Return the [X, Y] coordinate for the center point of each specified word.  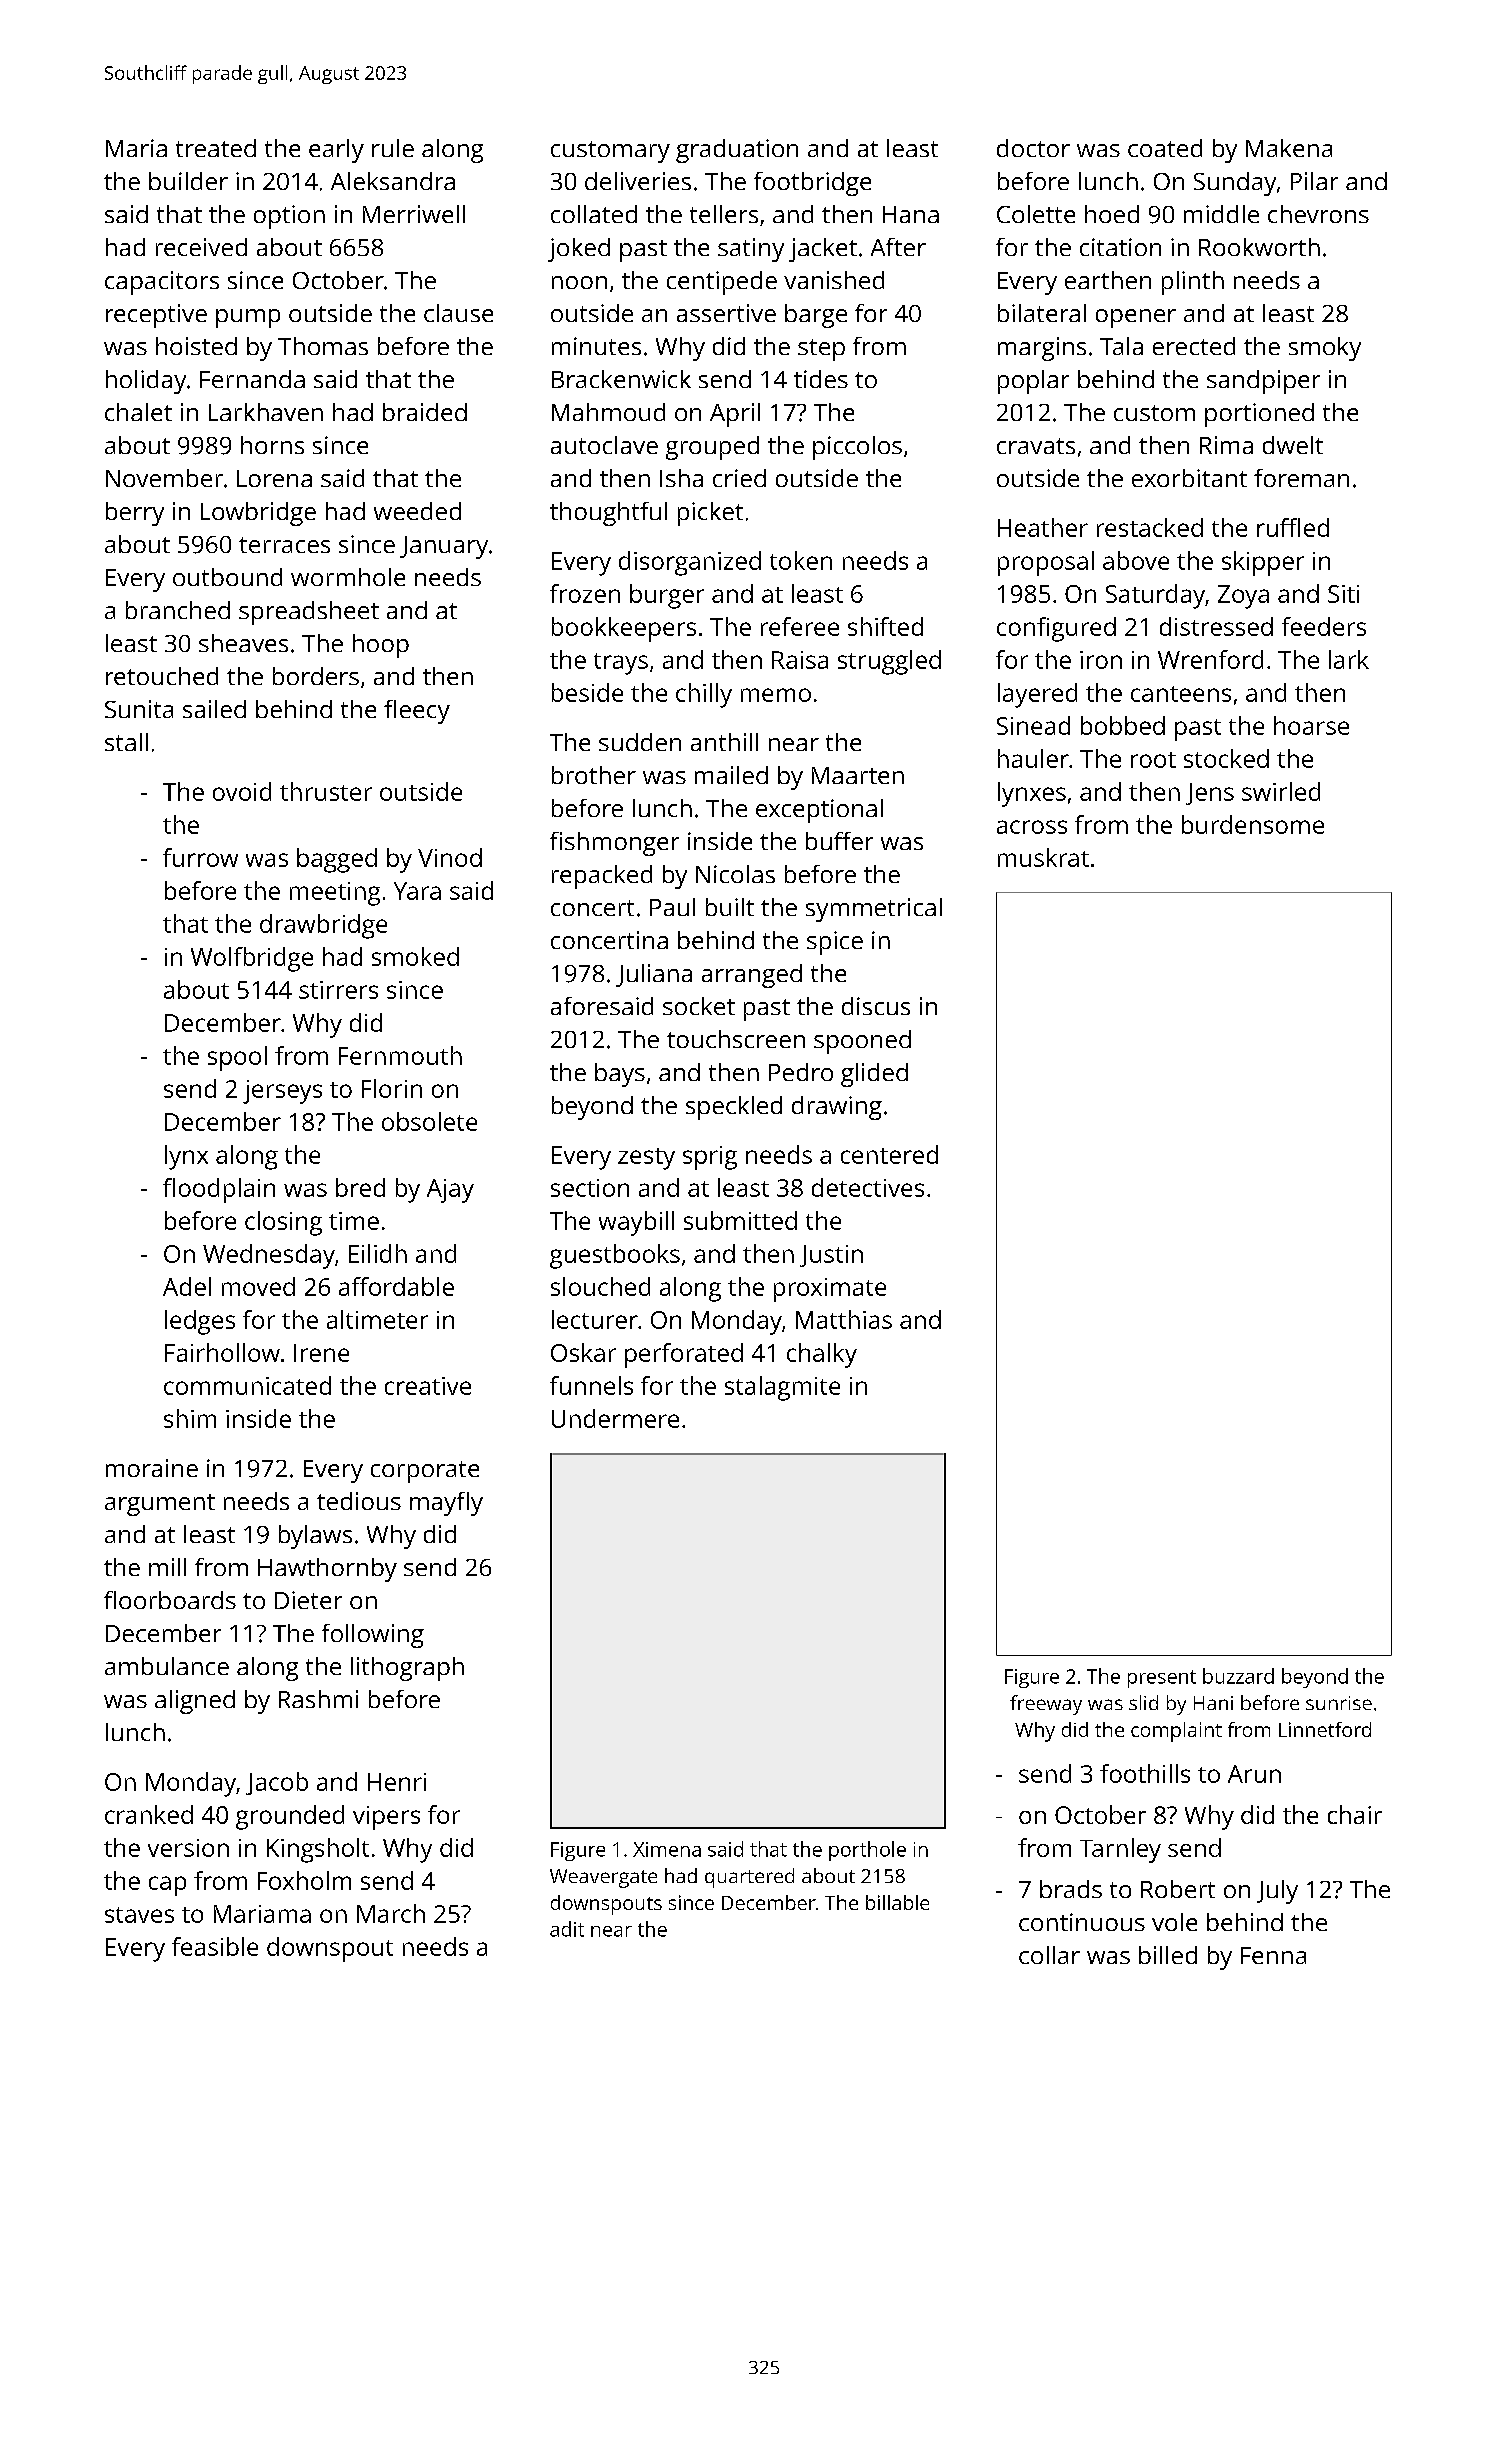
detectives [868, 1187]
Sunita [139, 709]
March [391, 1913]
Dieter [308, 1600]
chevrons [1318, 214]
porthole [867, 1851]
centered [889, 1154]
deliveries [638, 181]
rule [393, 148]
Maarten [858, 775]
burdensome [1253, 824]
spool [237, 1058]
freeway [1046, 1705]
